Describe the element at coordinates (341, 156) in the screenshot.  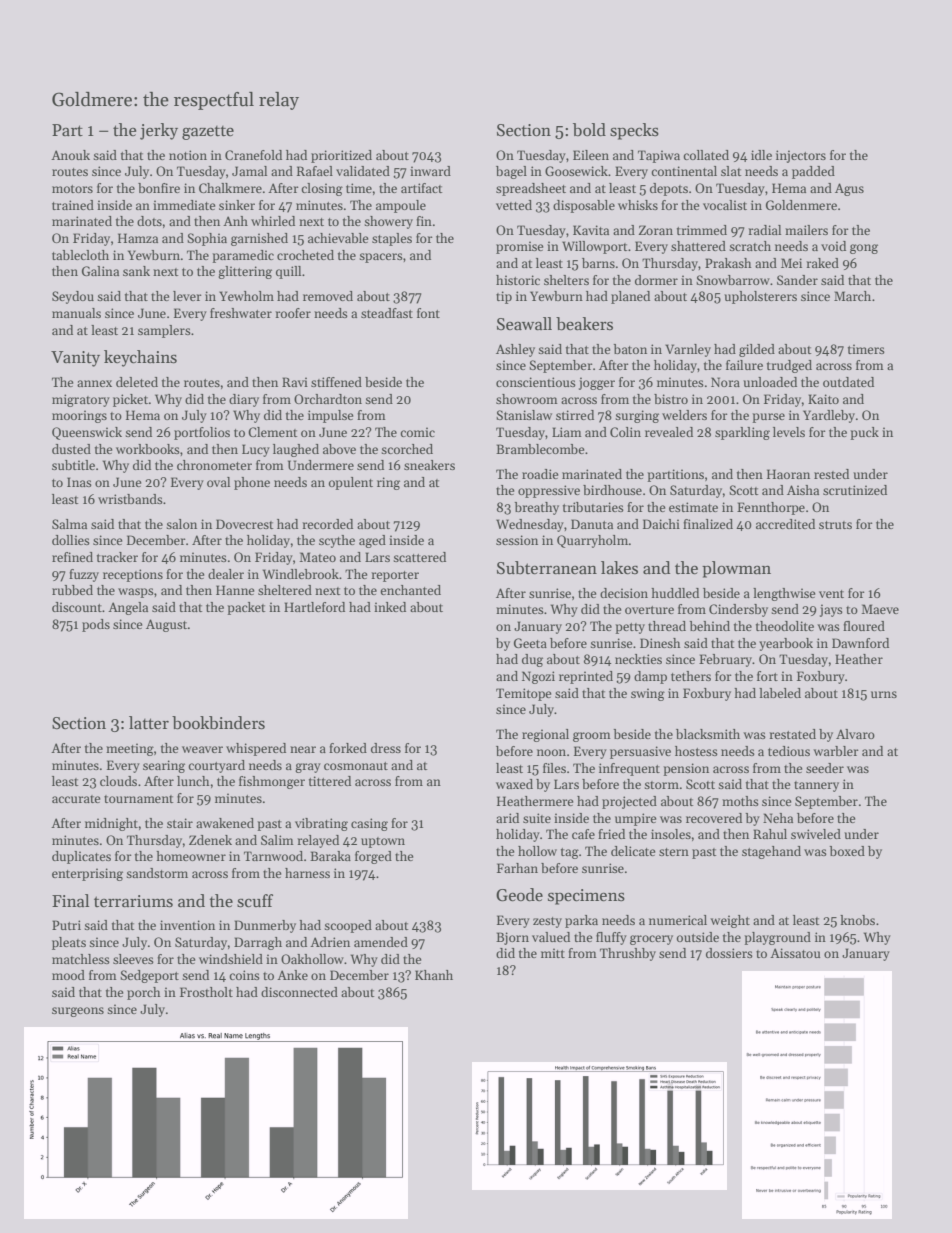
I see `prioritized` at that location.
